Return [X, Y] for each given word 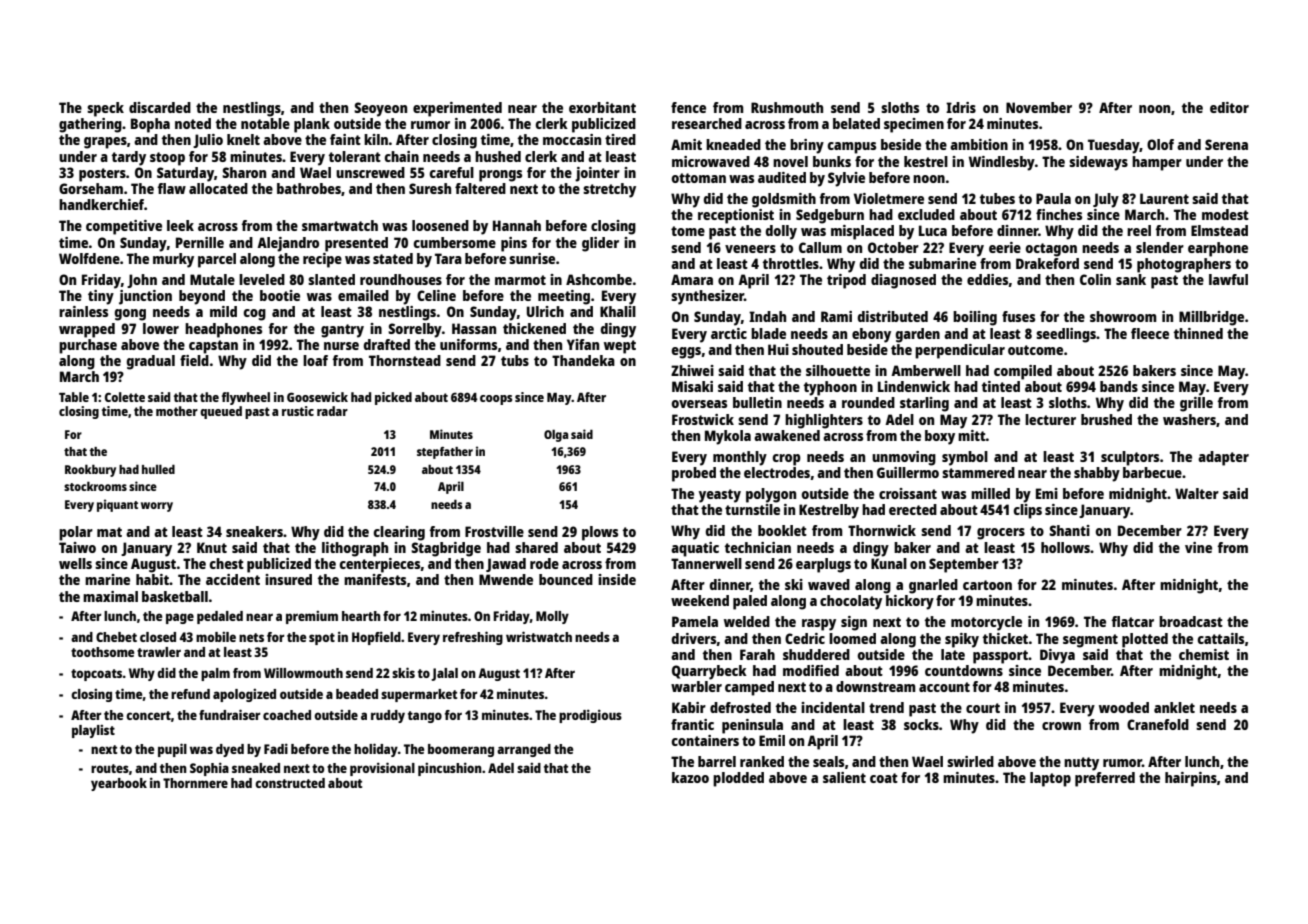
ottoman [699, 178]
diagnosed [903, 281]
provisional [382, 769]
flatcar [1132, 621]
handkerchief [101, 204]
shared [536, 547]
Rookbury [90, 470]
